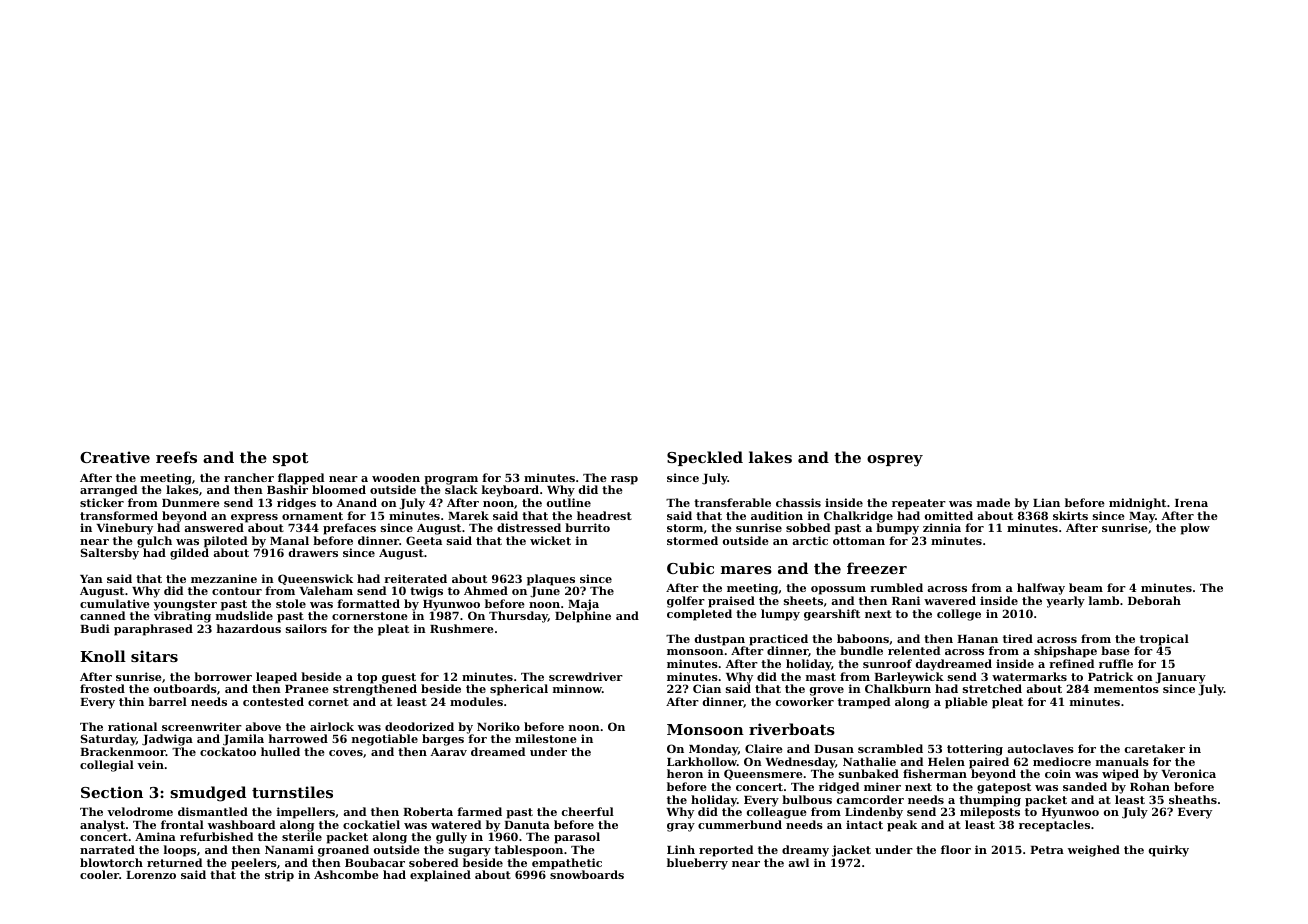  What do you see at coordinates (289, 849) in the screenshot?
I see `Nanami` at bounding box center [289, 849].
